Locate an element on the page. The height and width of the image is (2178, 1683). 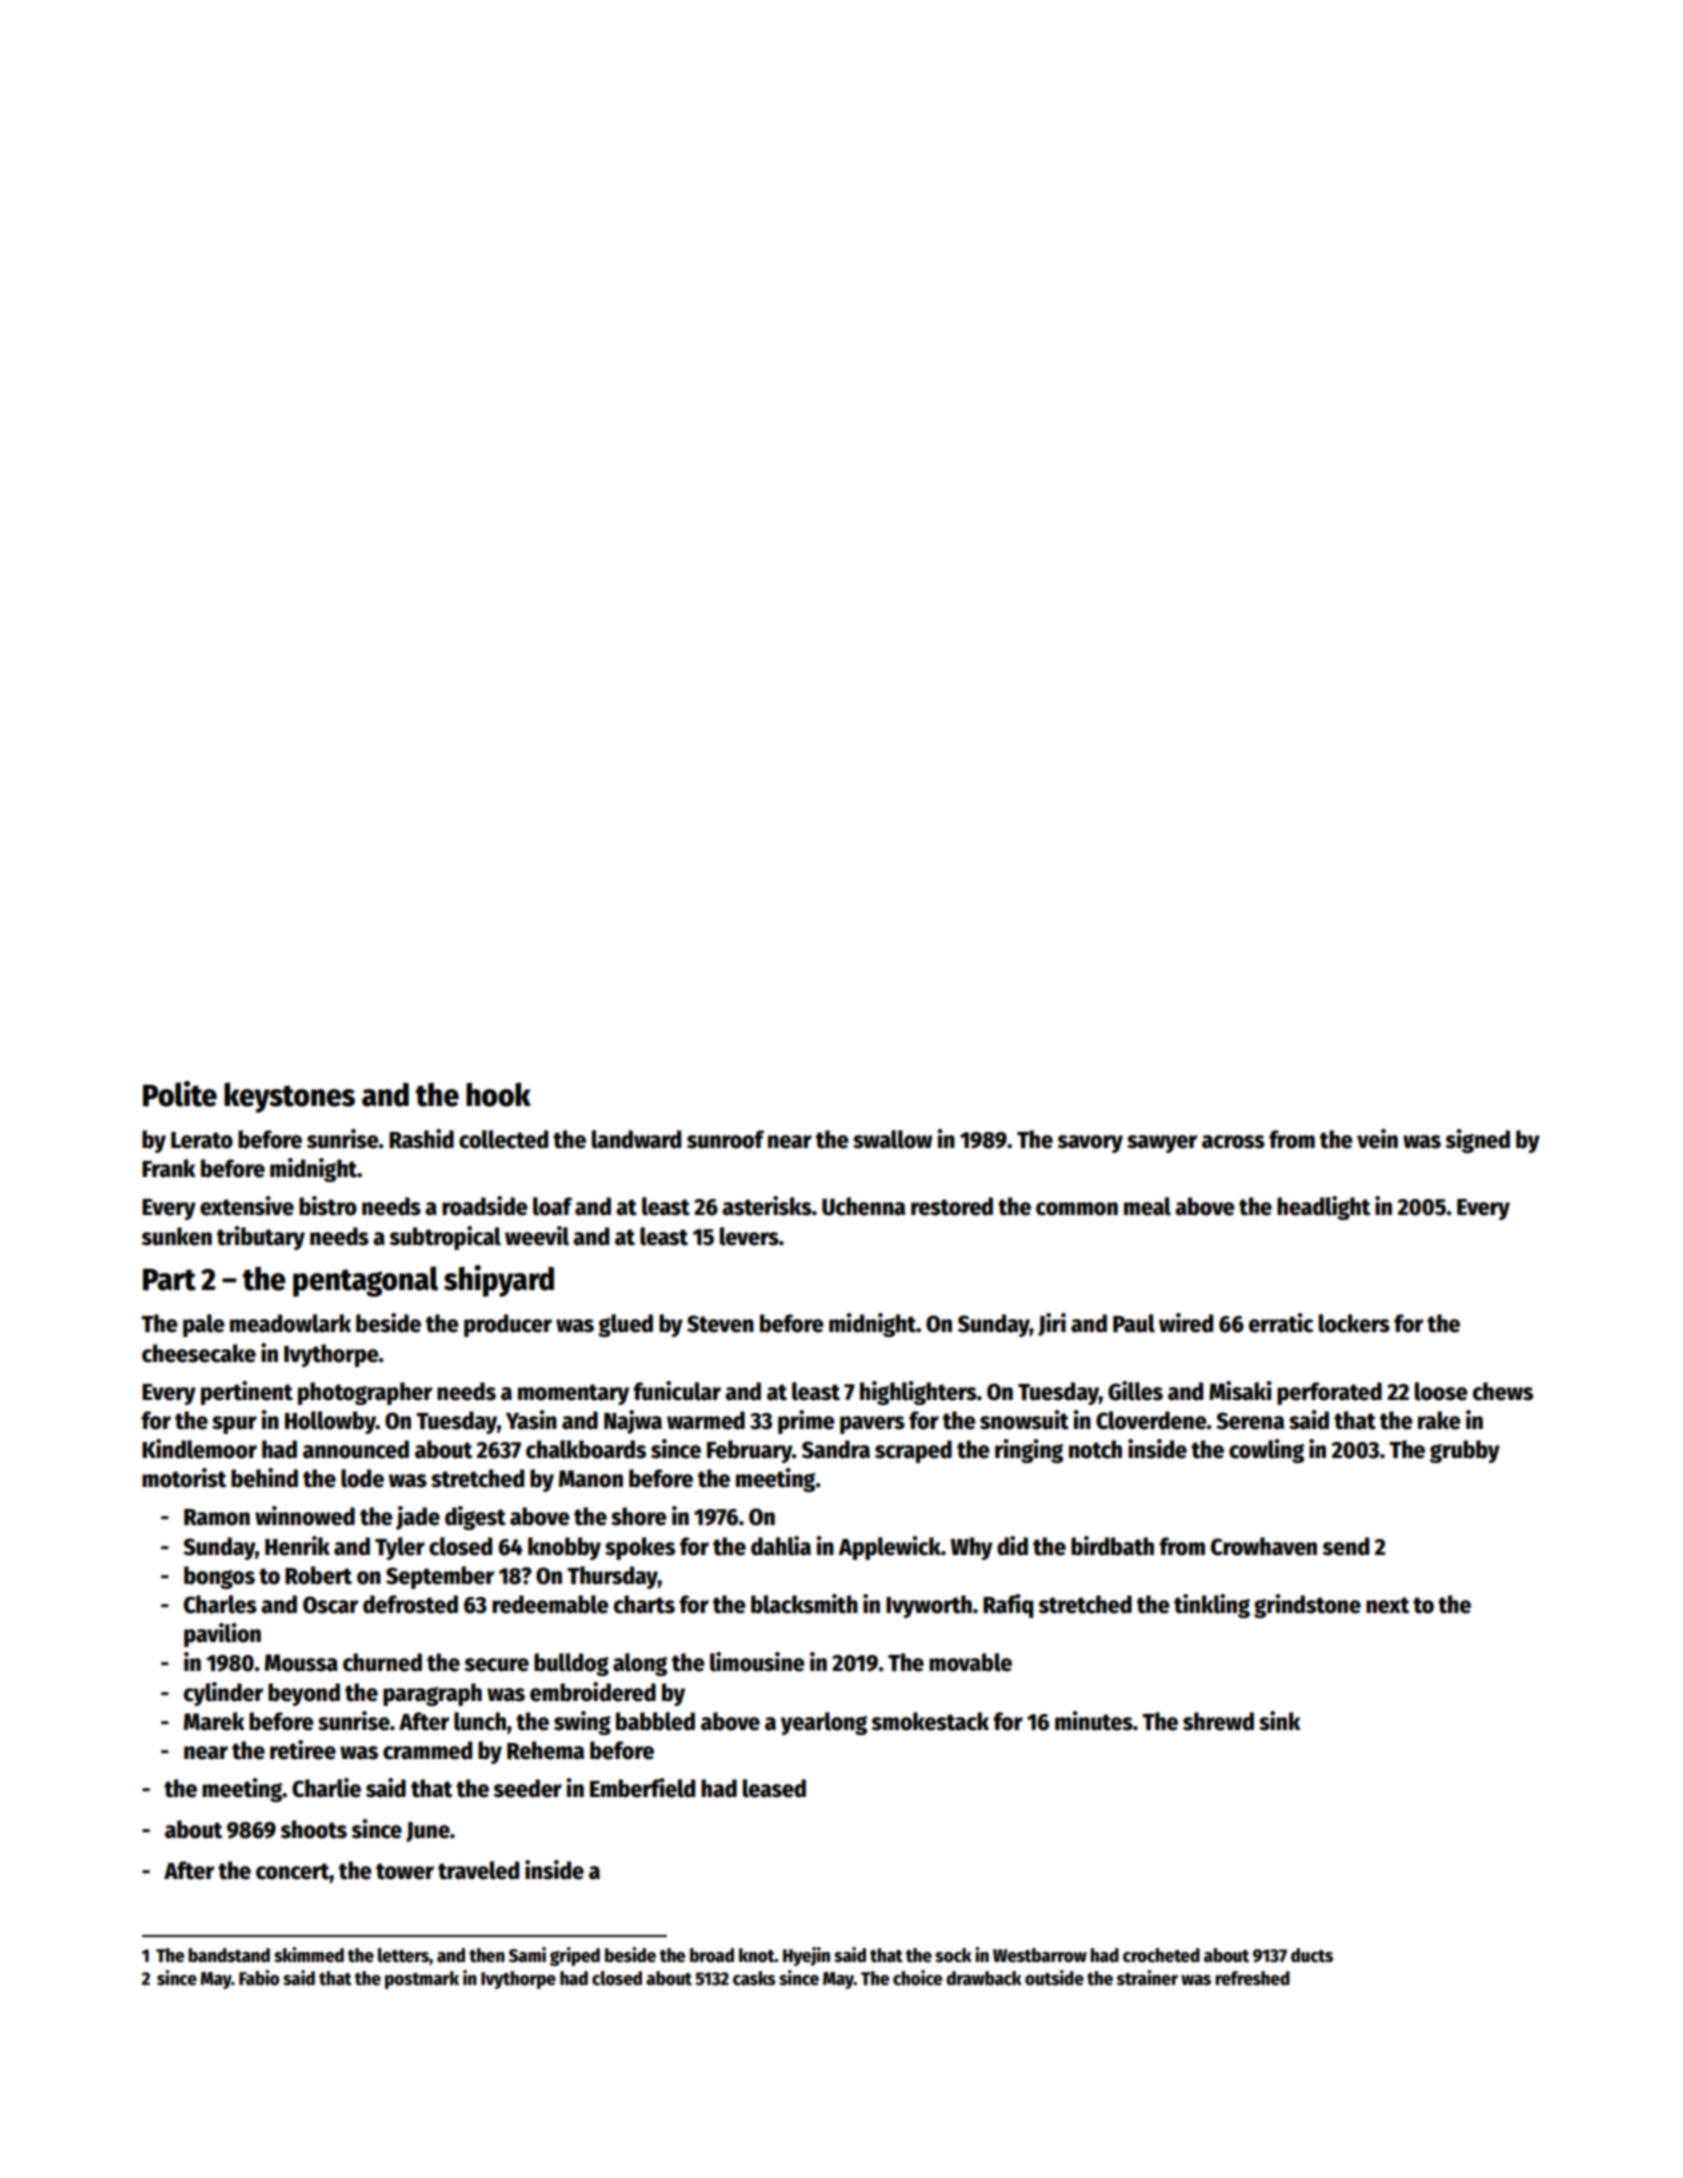
choice is located at coordinates (917, 1978).
